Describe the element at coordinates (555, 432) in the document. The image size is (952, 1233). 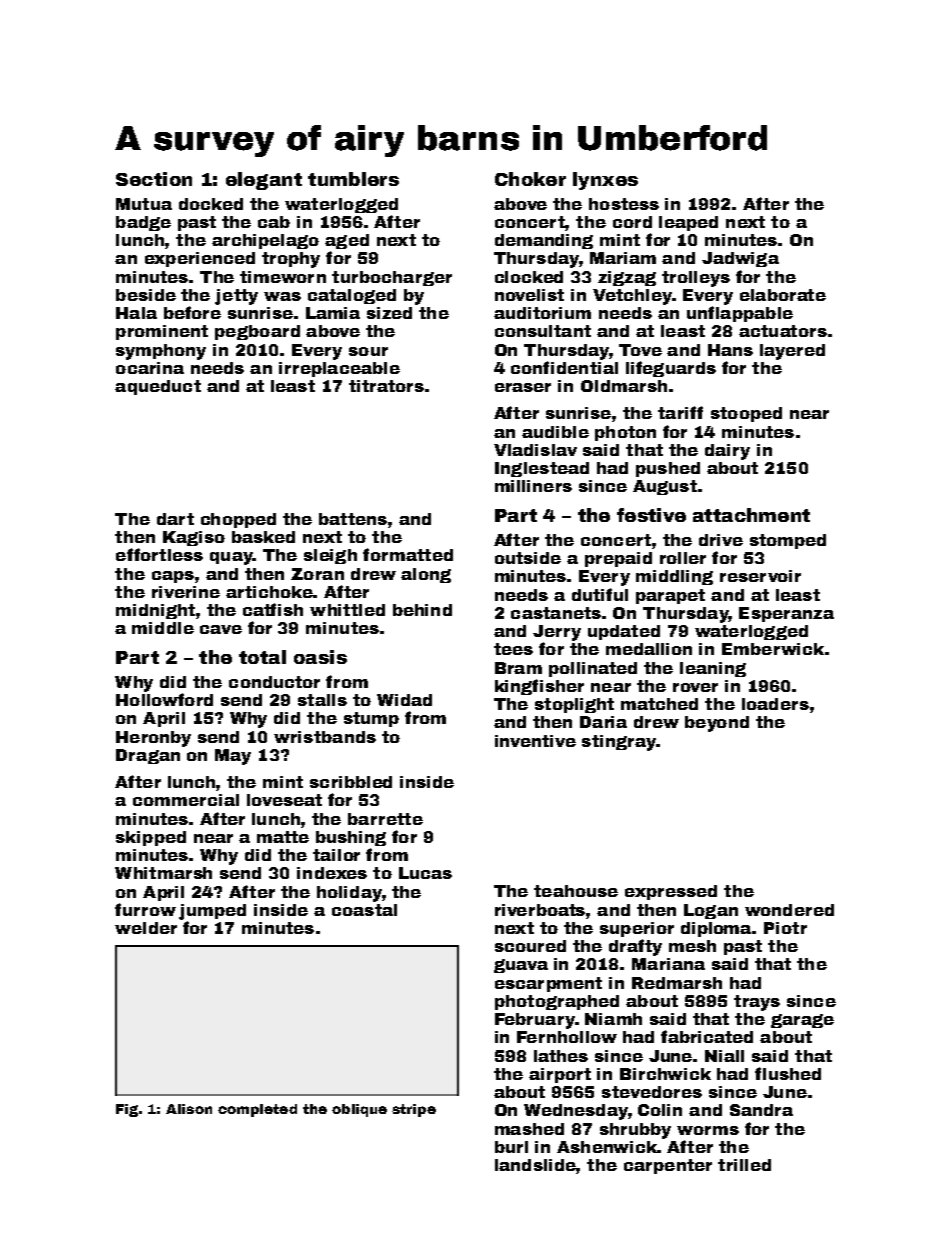
I see `audible` at that location.
